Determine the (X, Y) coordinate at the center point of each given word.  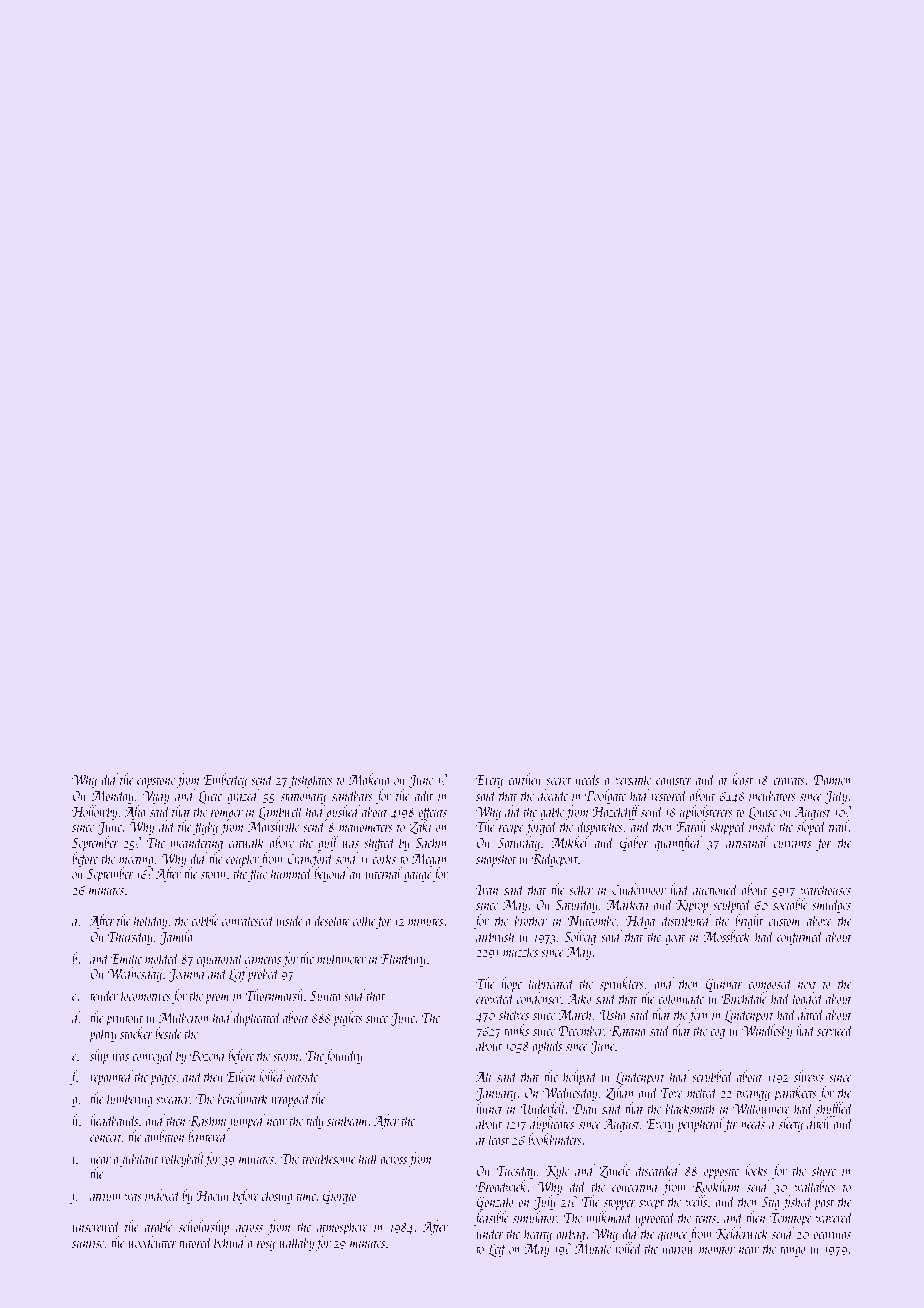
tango (793, 1251)
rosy (266, 1246)
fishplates (311, 780)
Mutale (593, 1248)
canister (674, 780)
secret (558, 781)
